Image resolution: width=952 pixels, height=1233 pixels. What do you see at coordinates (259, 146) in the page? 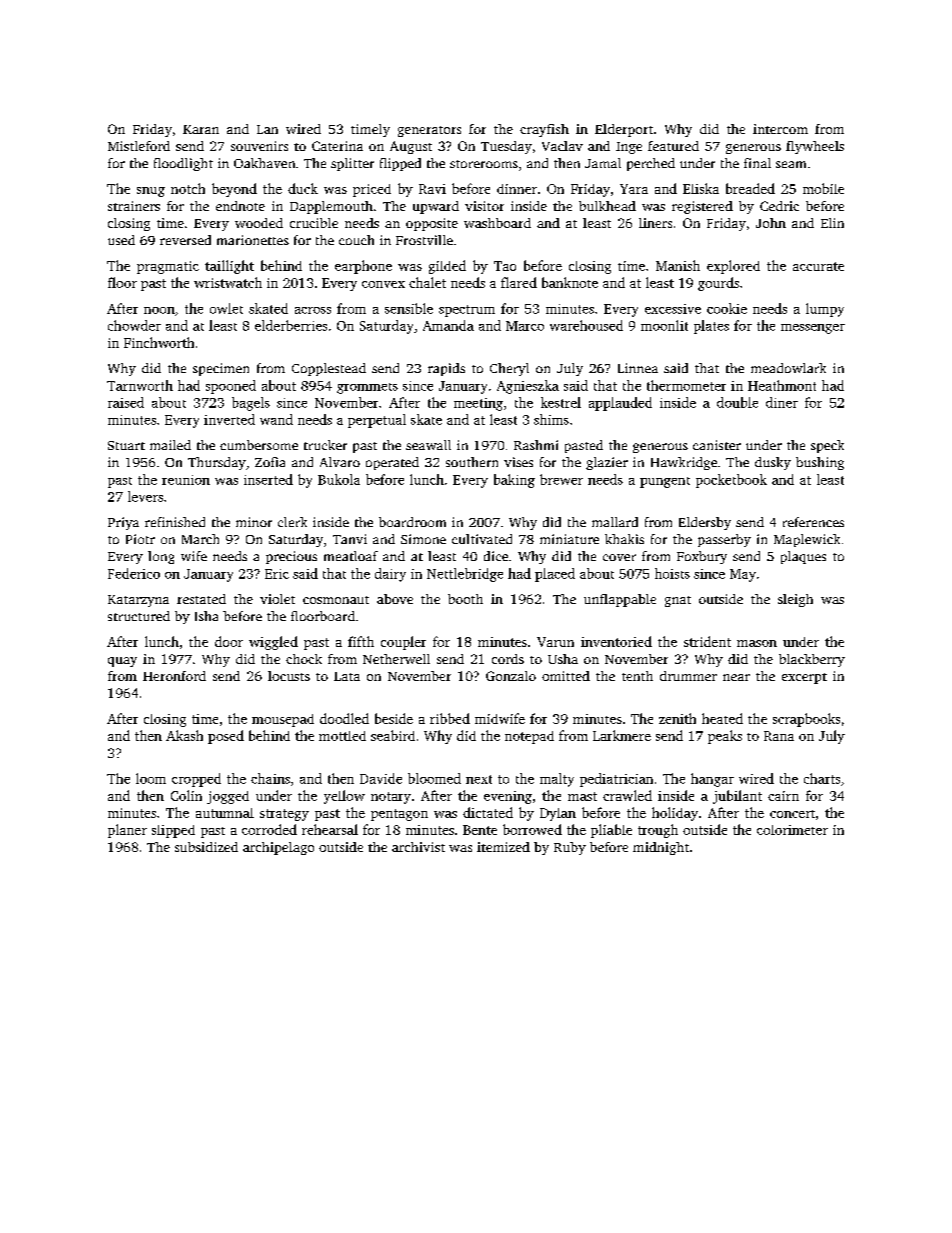
I see `souvenirs` at bounding box center [259, 146].
